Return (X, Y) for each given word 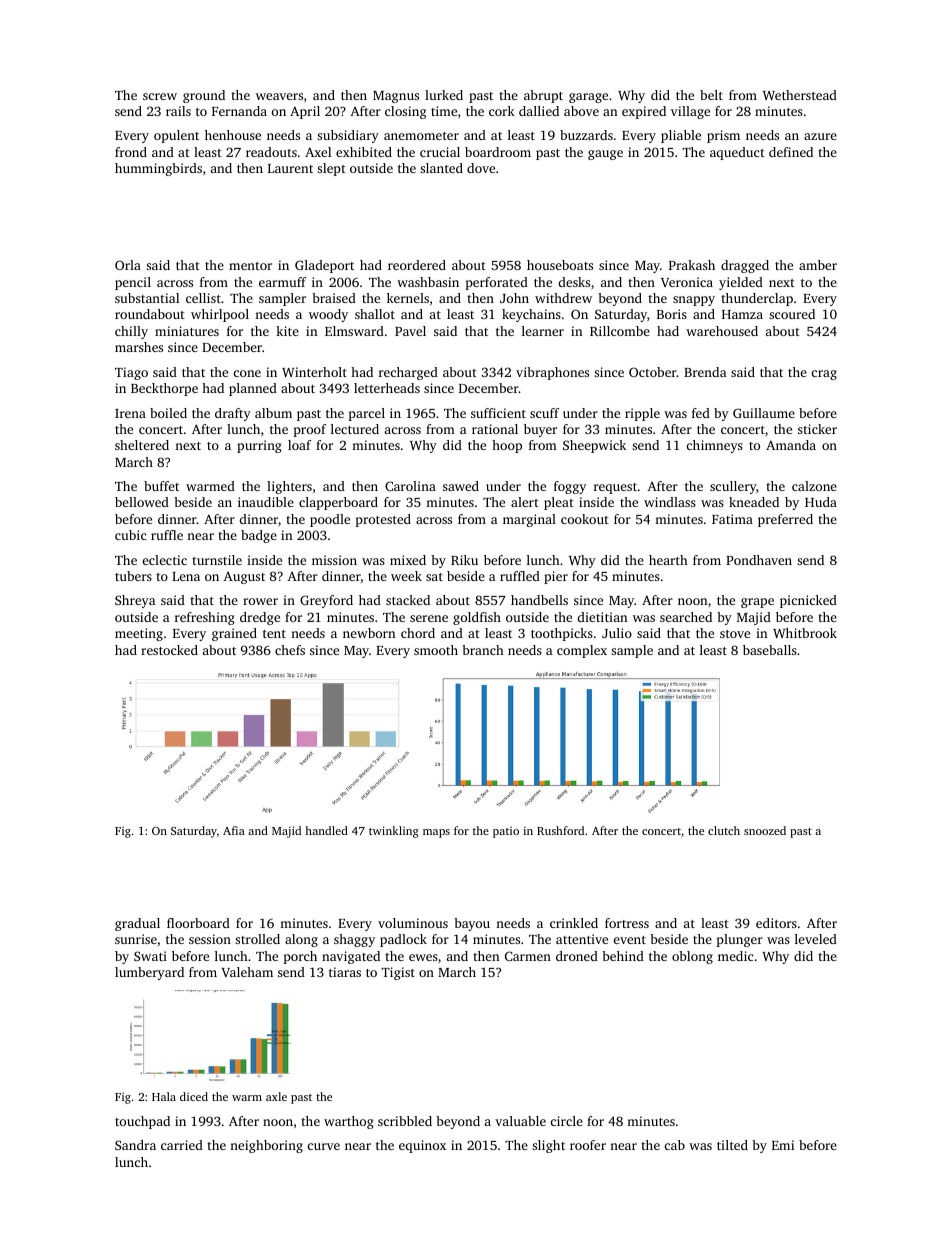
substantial (147, 298)
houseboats (560, 265)
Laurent (290, 168)
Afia (234, 830)
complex (582, 651)
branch (483, 650)
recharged (408, 373)
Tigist (398, 973)
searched (686, 617)
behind (623, 956)
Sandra (135, 1145)
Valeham (247, 972)
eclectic (165, 560)
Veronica (687, 282)
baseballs (770, 650)
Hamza (742, 314)
